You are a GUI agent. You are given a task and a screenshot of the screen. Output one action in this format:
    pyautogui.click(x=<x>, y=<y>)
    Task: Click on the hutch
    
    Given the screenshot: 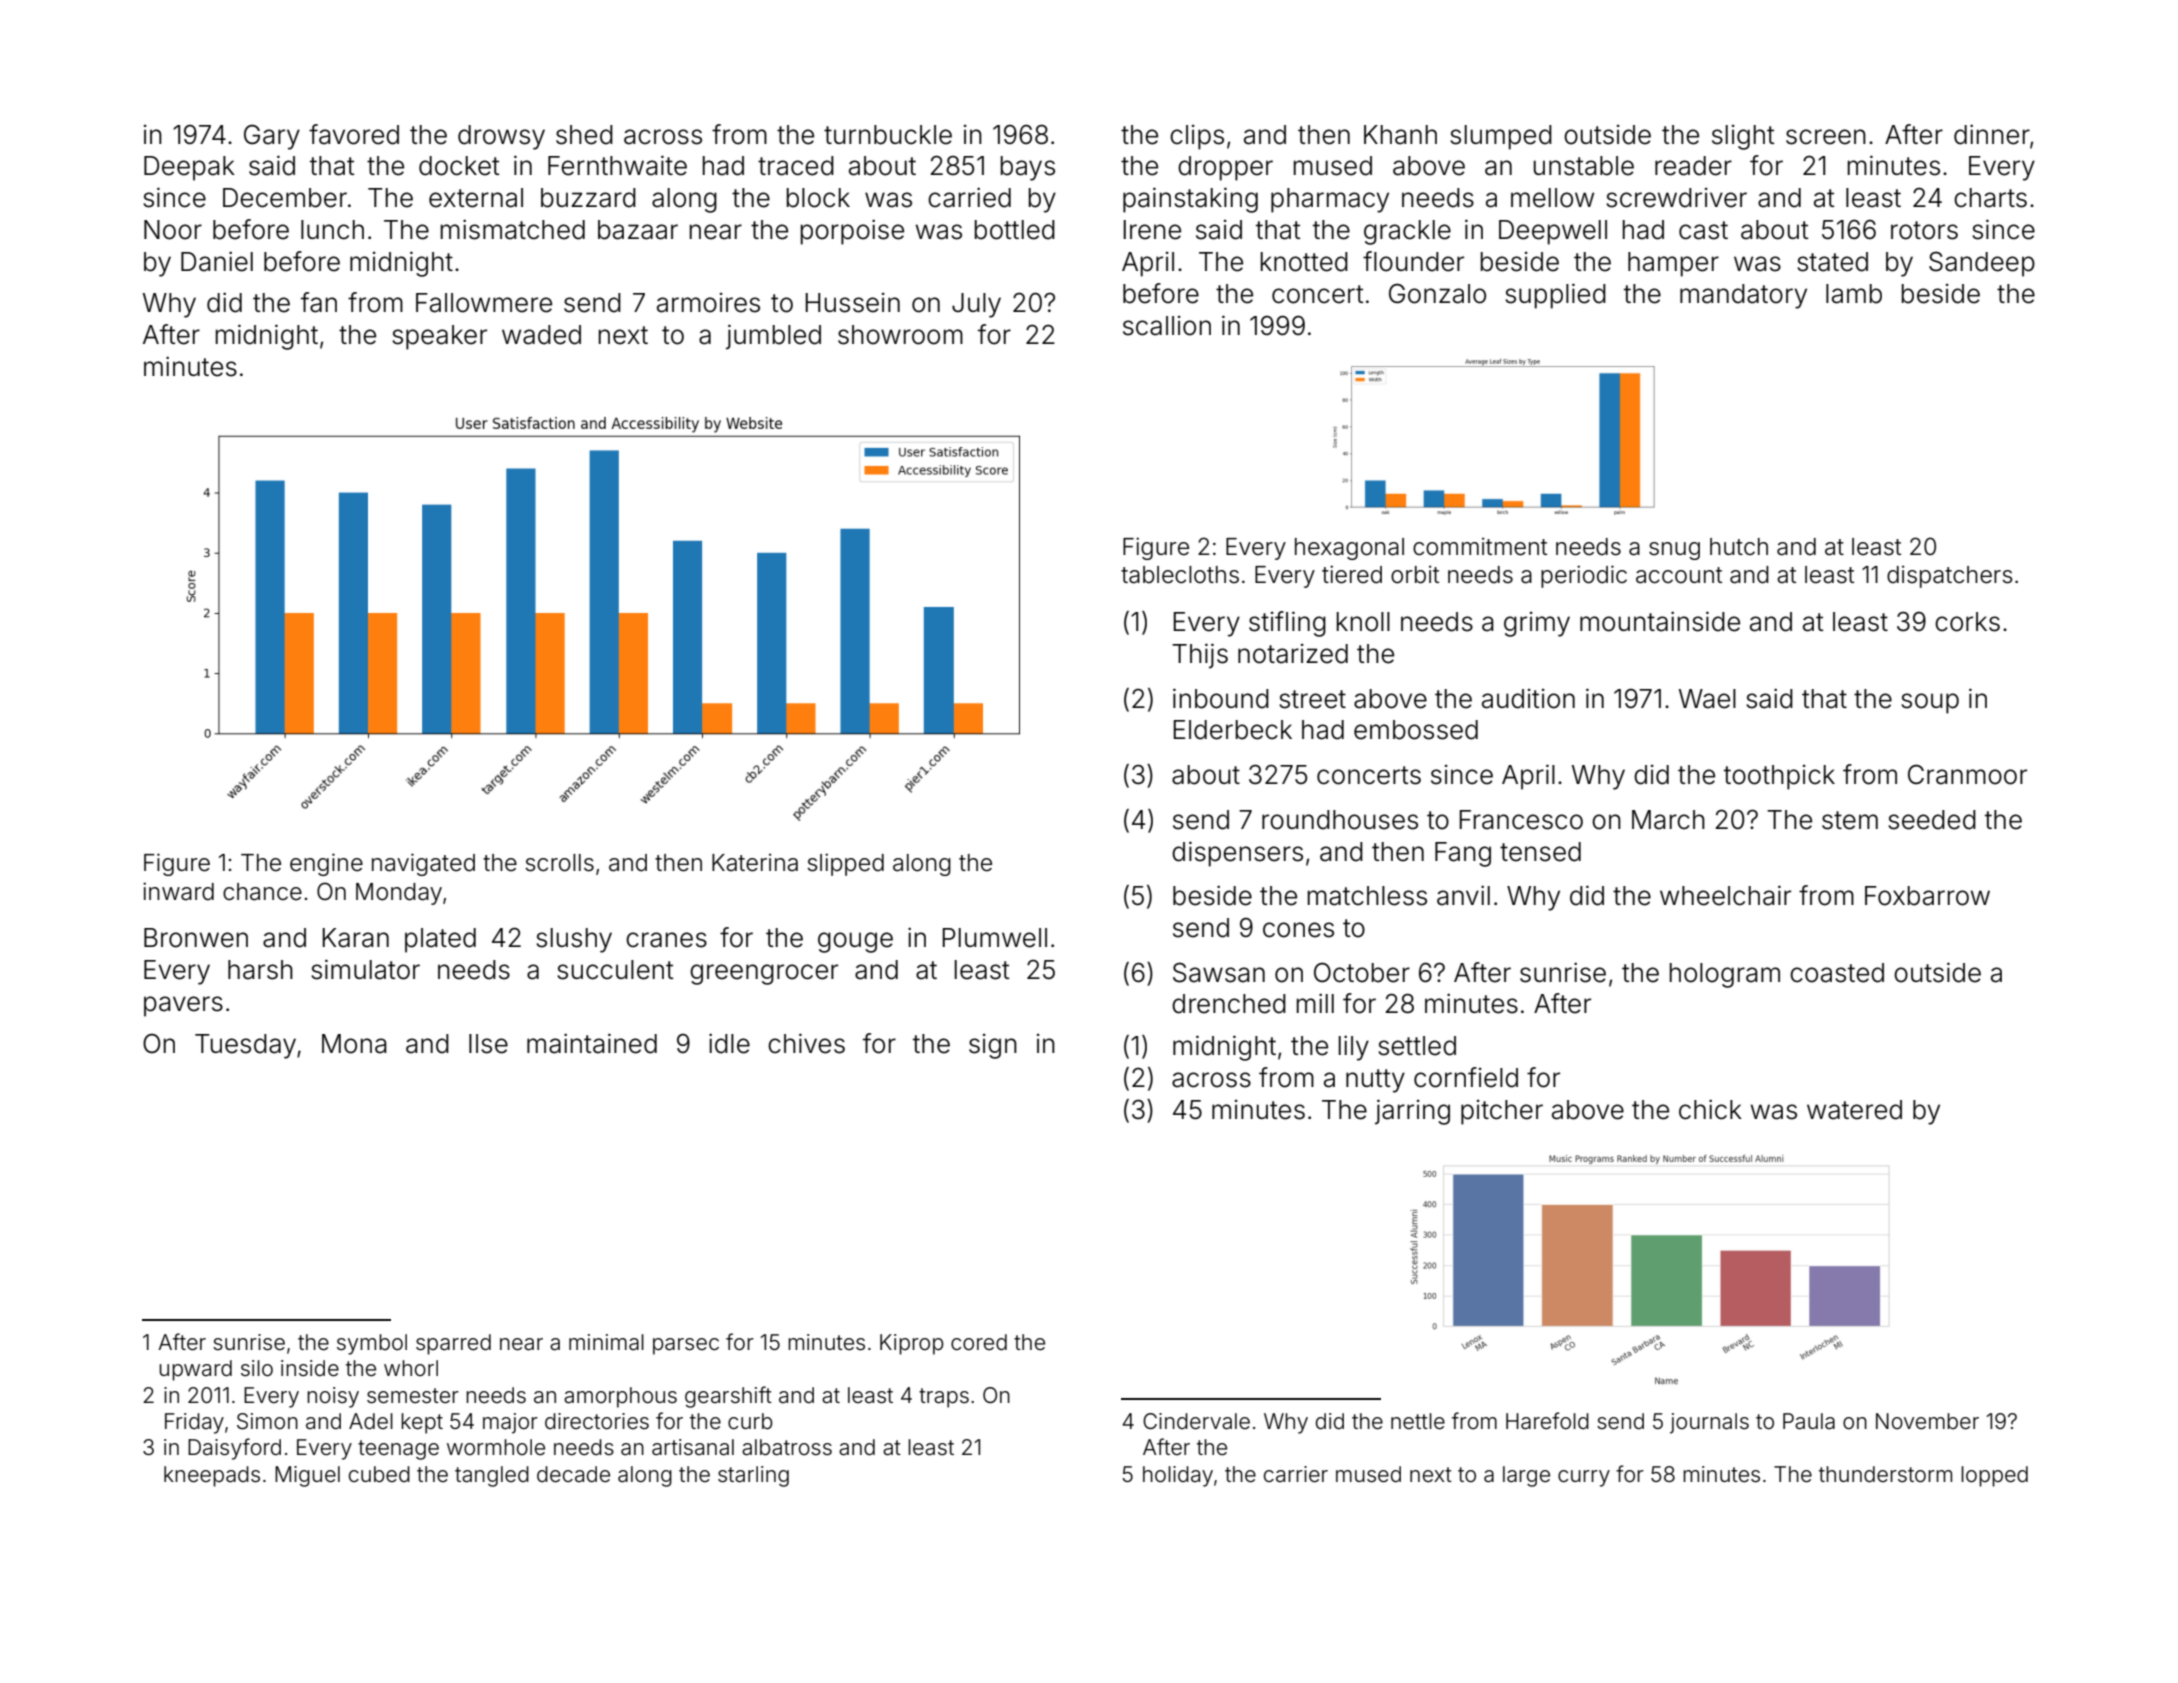 What is the action you would take?
    pyautogui.click(x=1739, y=546)
